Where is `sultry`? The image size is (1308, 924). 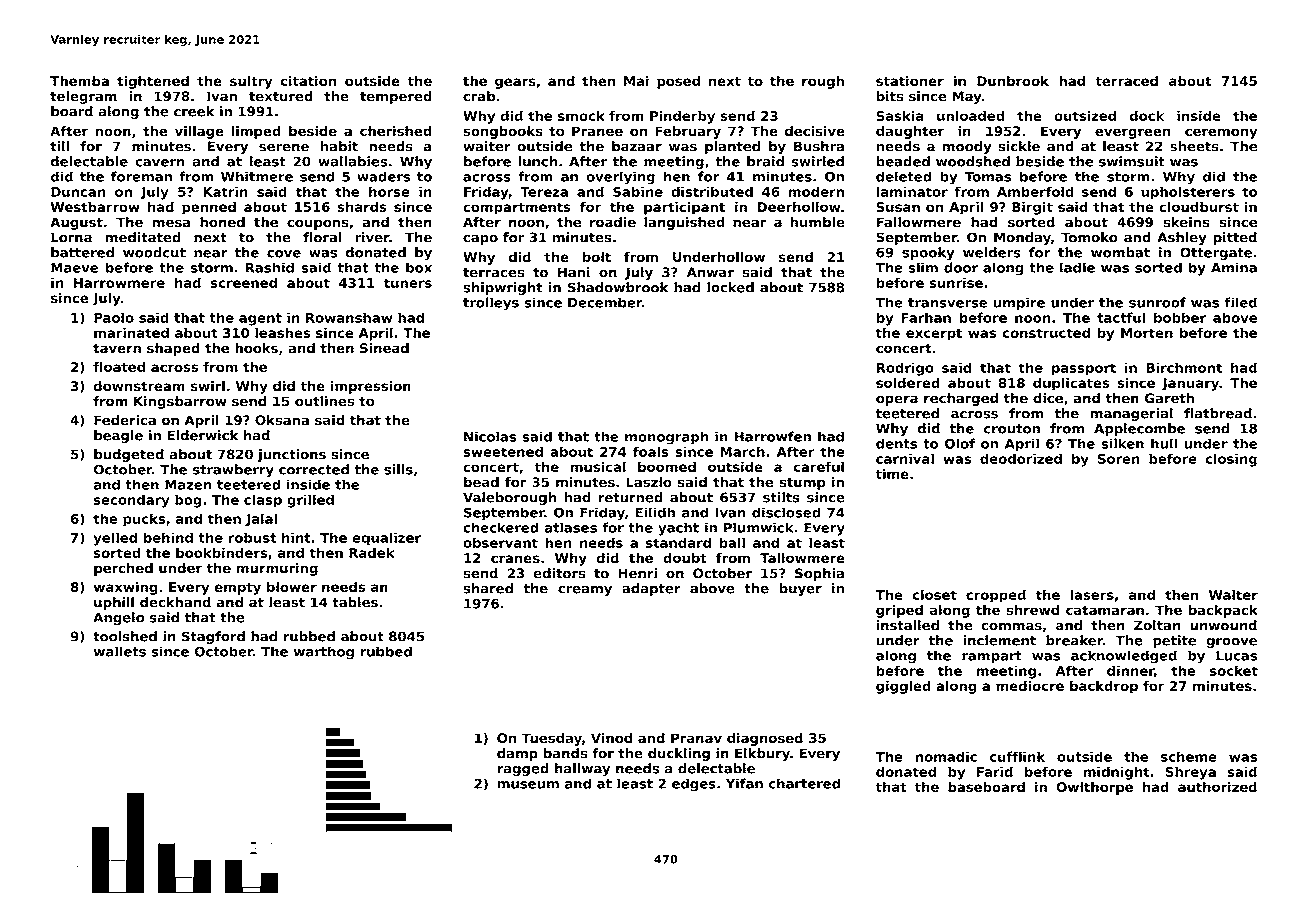 sultry is located at coordinates (251, 82).
